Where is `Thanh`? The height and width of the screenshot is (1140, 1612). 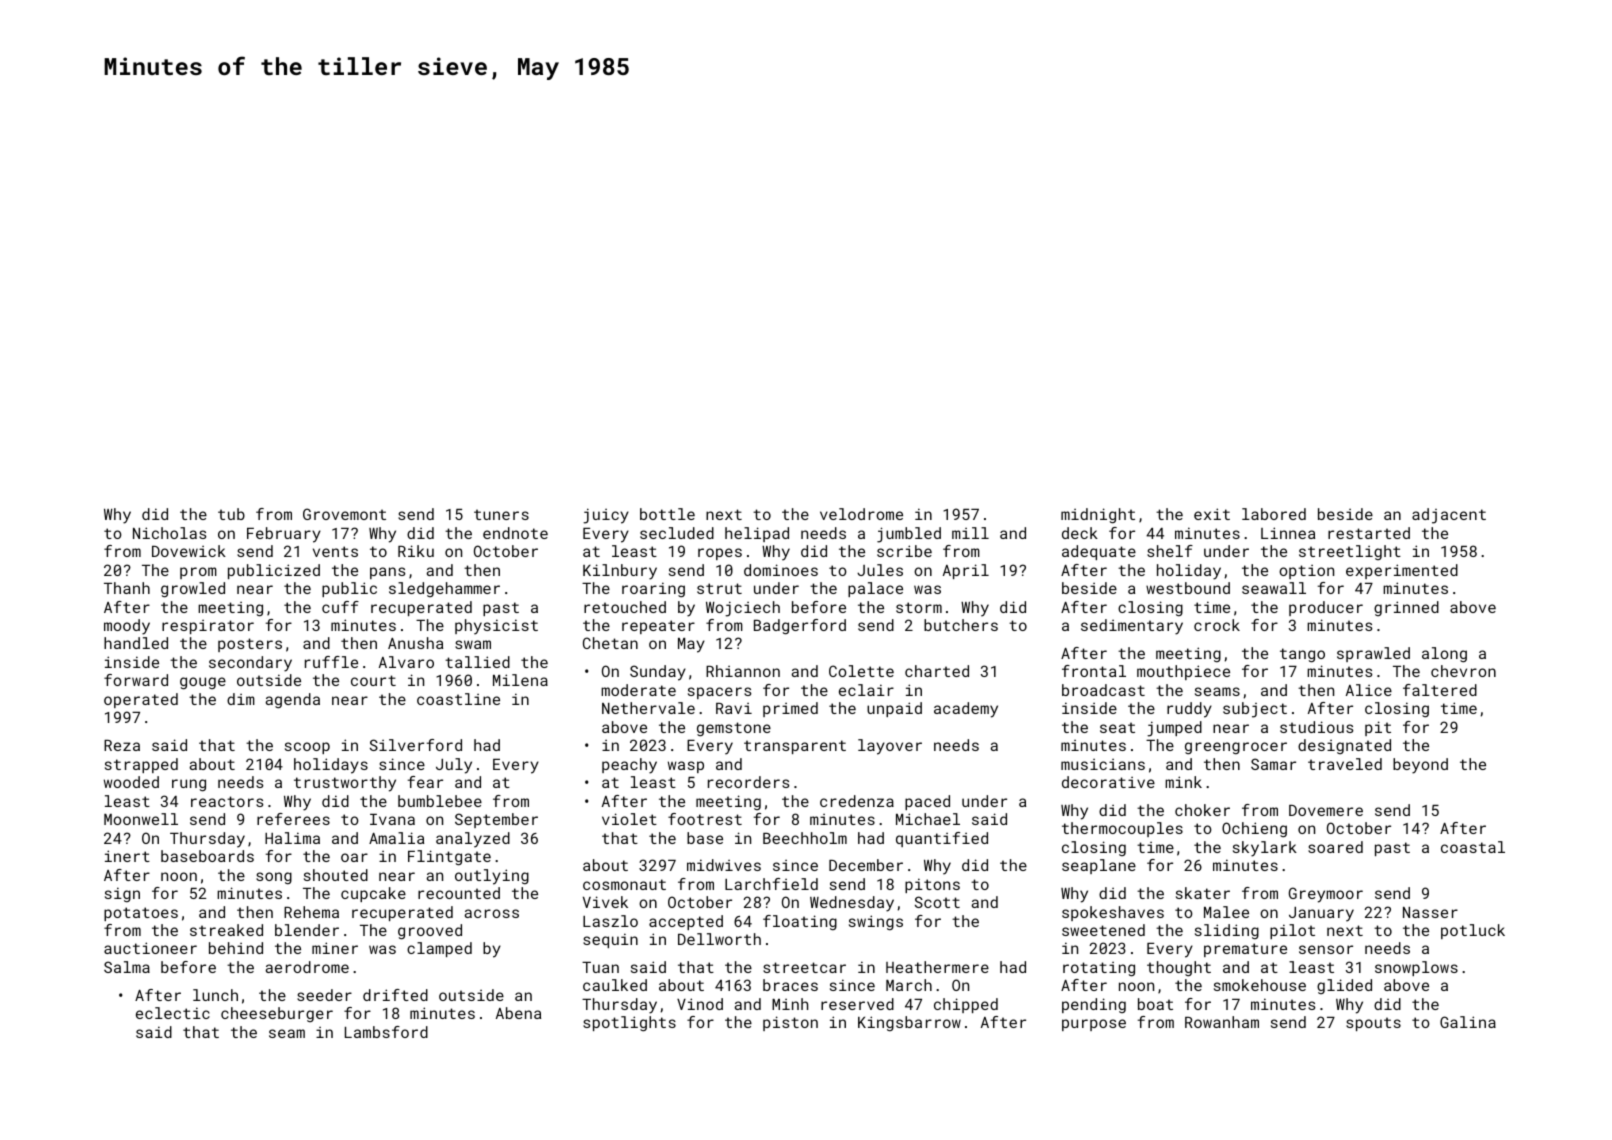 Thanh is located at coordinates (127, 588).
